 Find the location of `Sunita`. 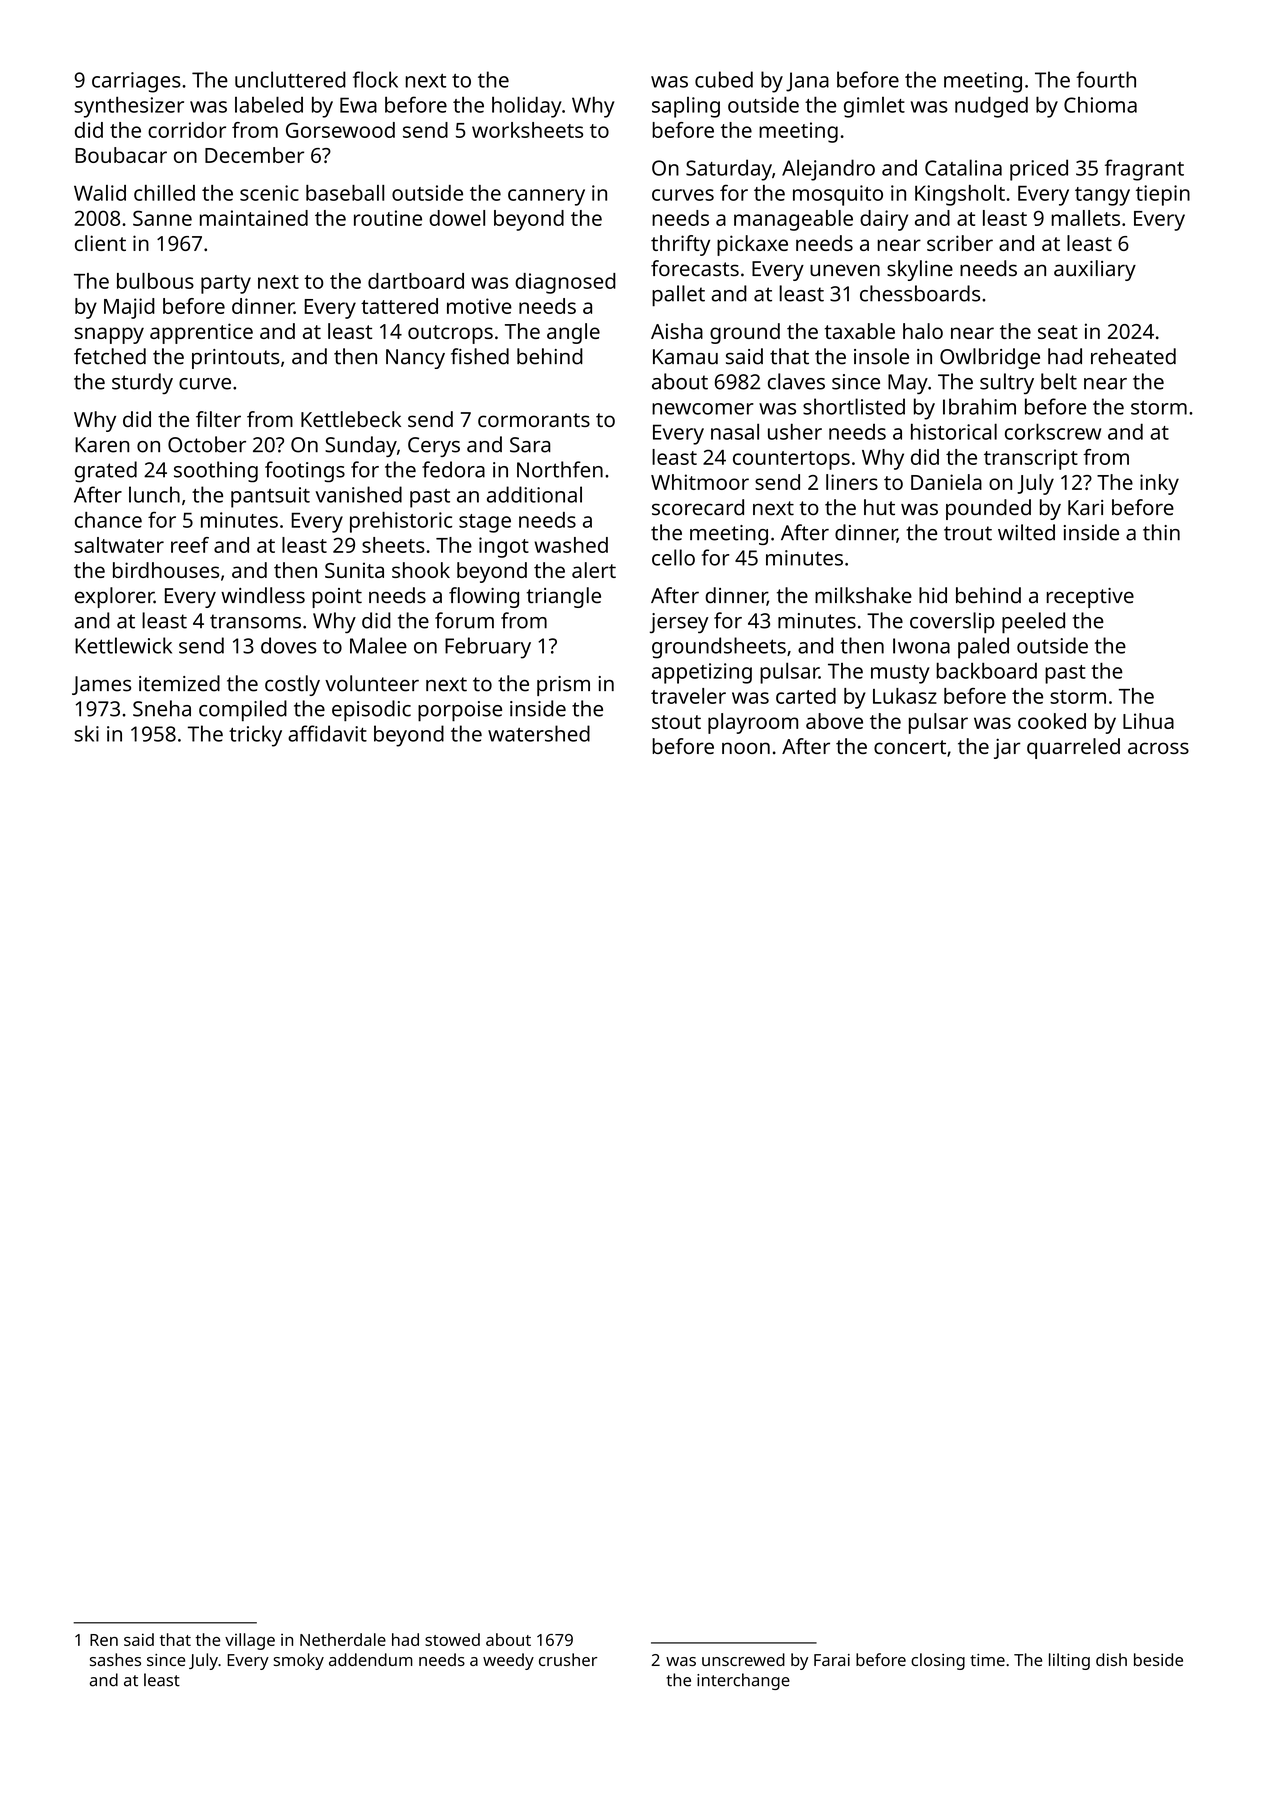

Sunita is located at coordinates (354, 570).
